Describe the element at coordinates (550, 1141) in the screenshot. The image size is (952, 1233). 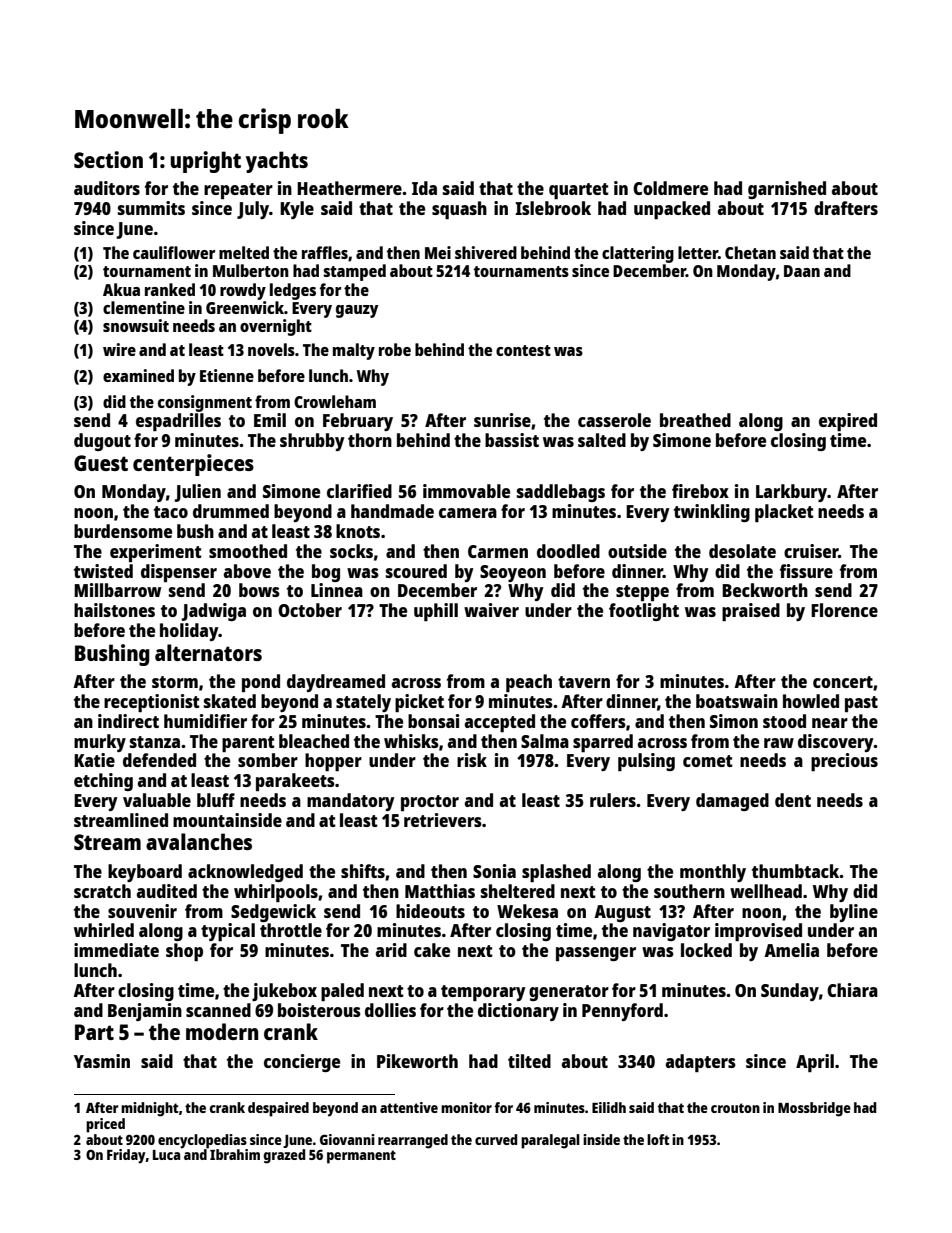
I see `paralegal` at that location.
